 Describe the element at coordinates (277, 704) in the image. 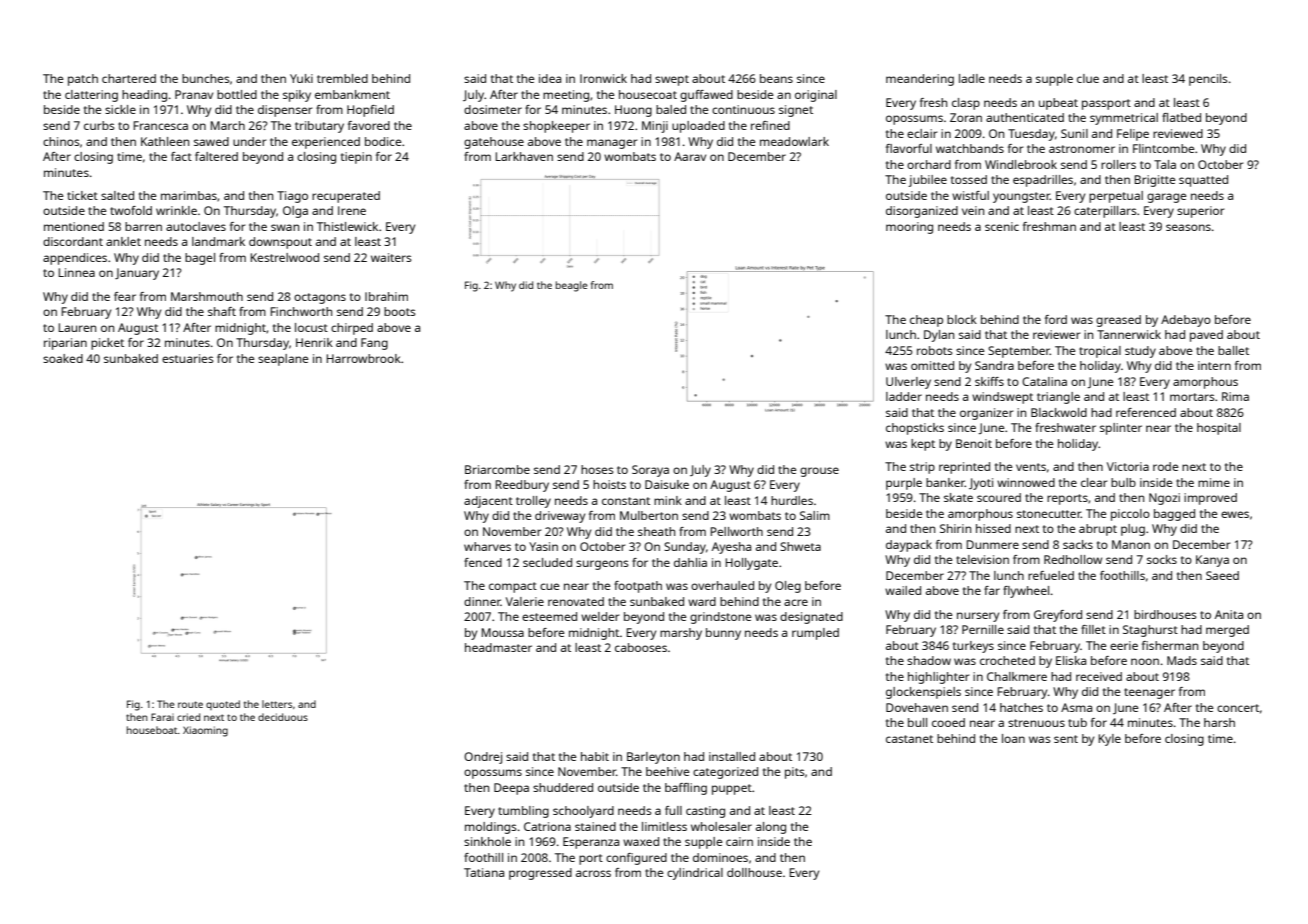

I see `letters` at that location.
